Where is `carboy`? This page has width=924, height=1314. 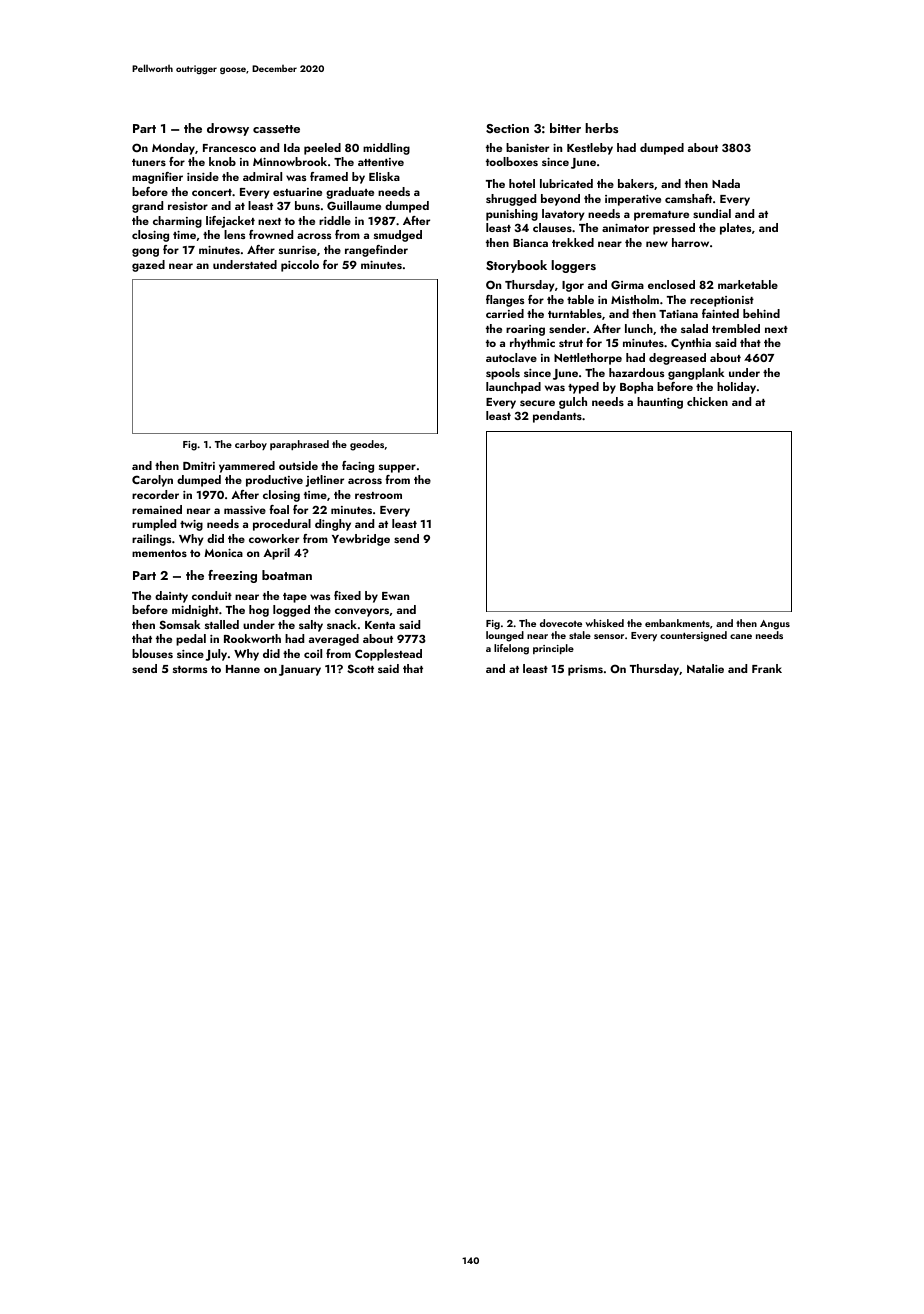
carboy is located at coordinates (251, 445).
